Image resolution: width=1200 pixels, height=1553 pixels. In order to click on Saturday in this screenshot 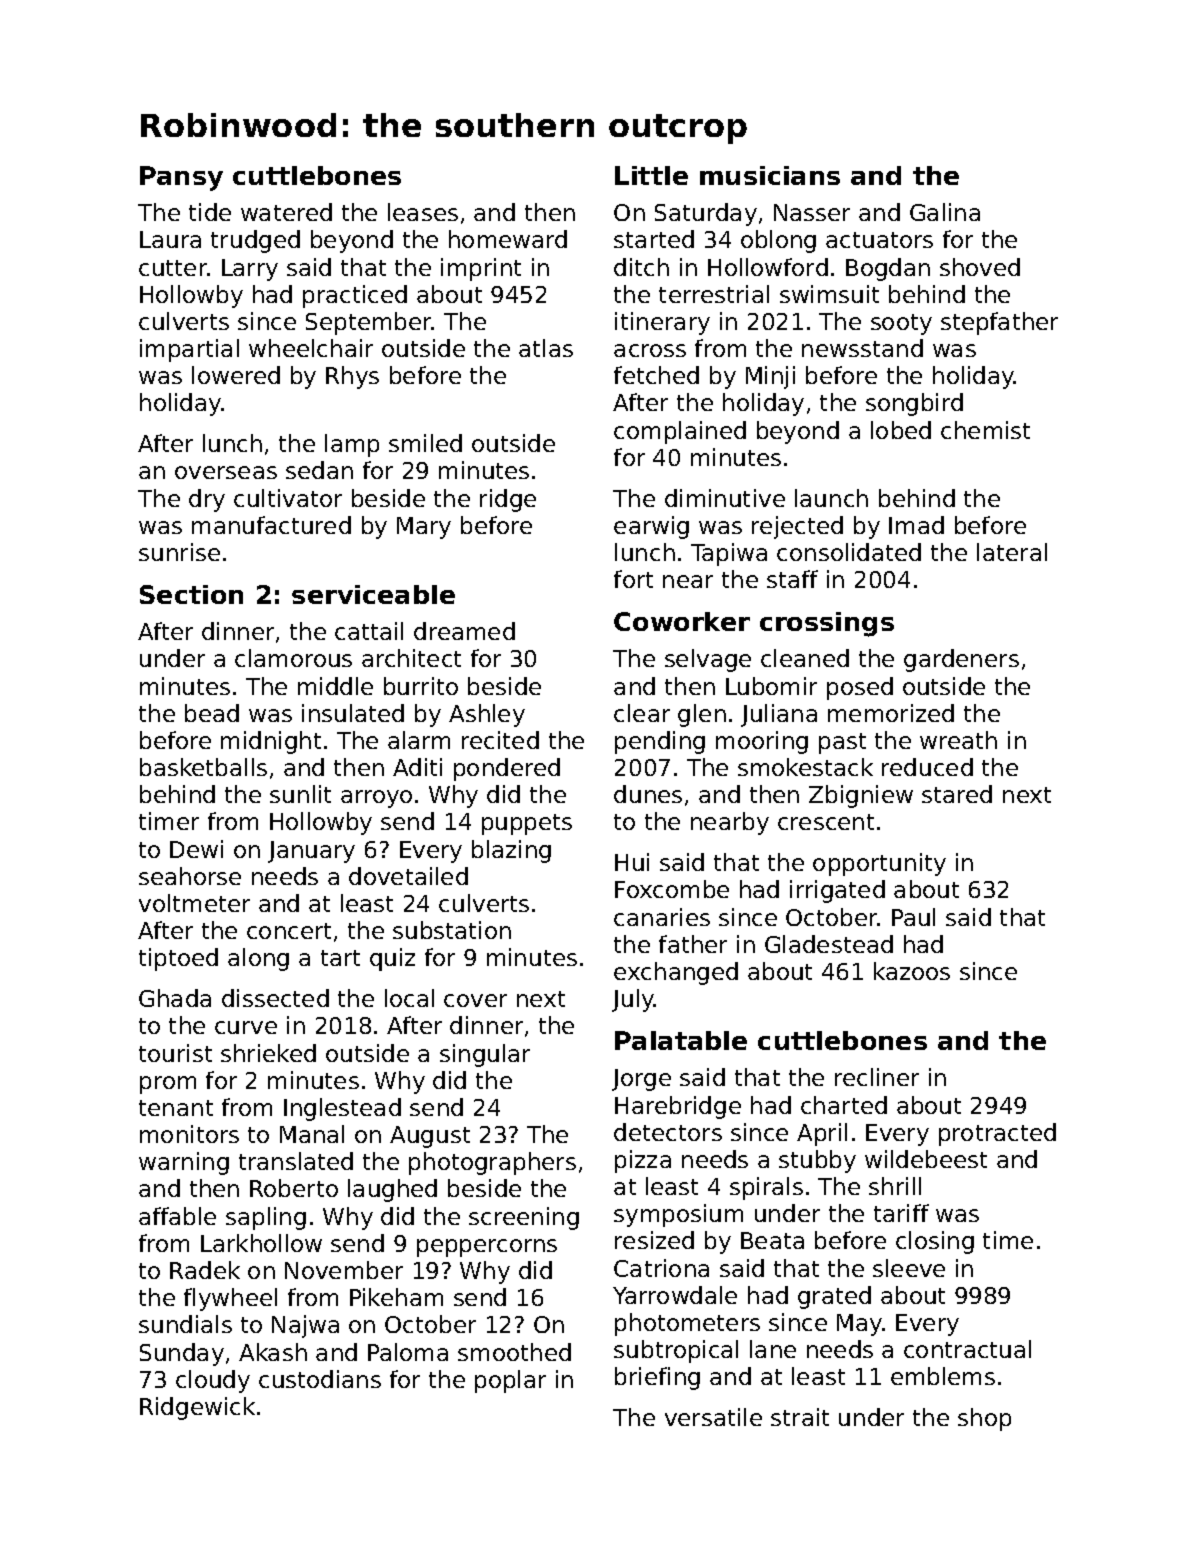, I will do `click(706, 214)`.
